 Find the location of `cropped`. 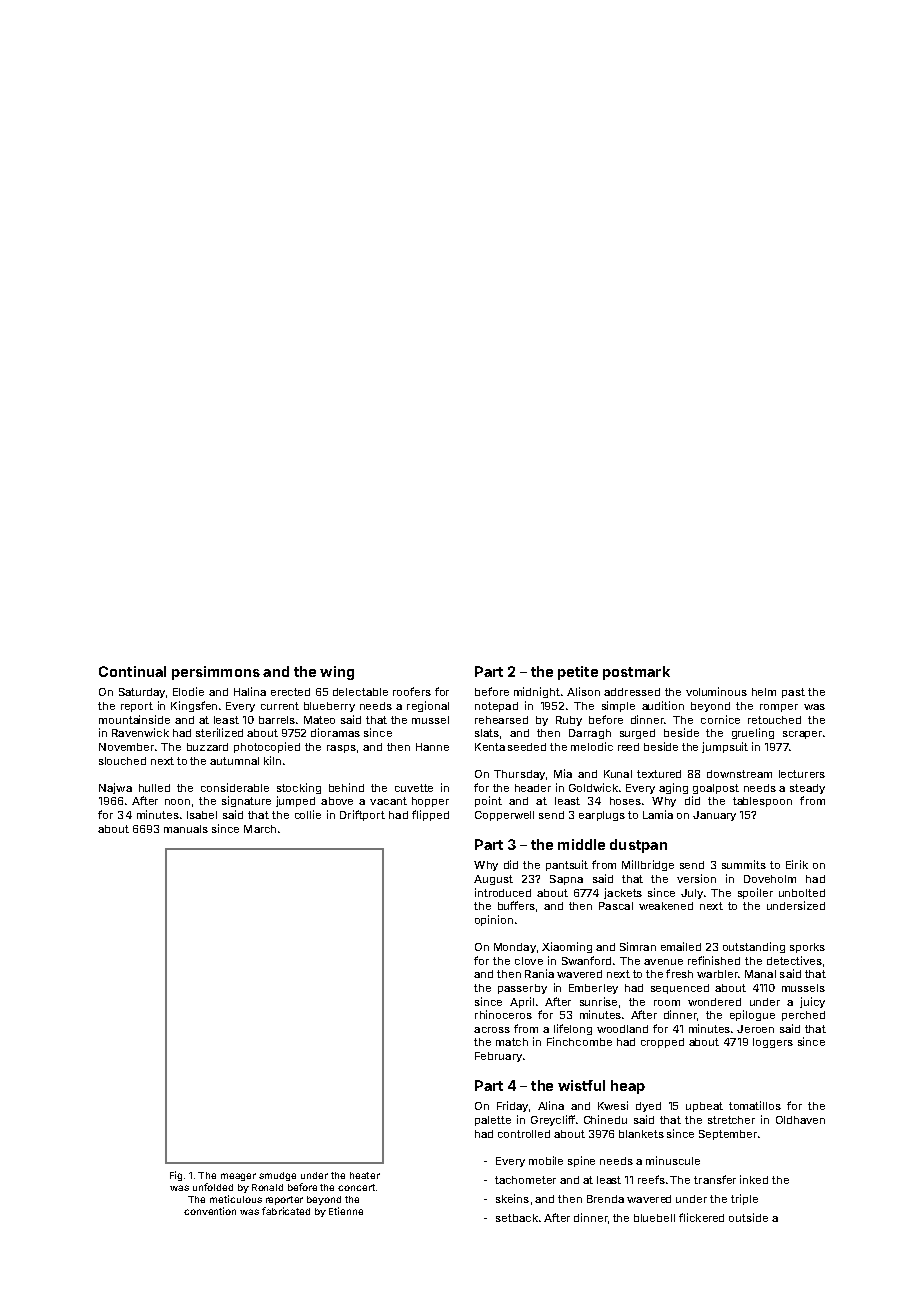

cropped is located at coordinates (662, 1043).
